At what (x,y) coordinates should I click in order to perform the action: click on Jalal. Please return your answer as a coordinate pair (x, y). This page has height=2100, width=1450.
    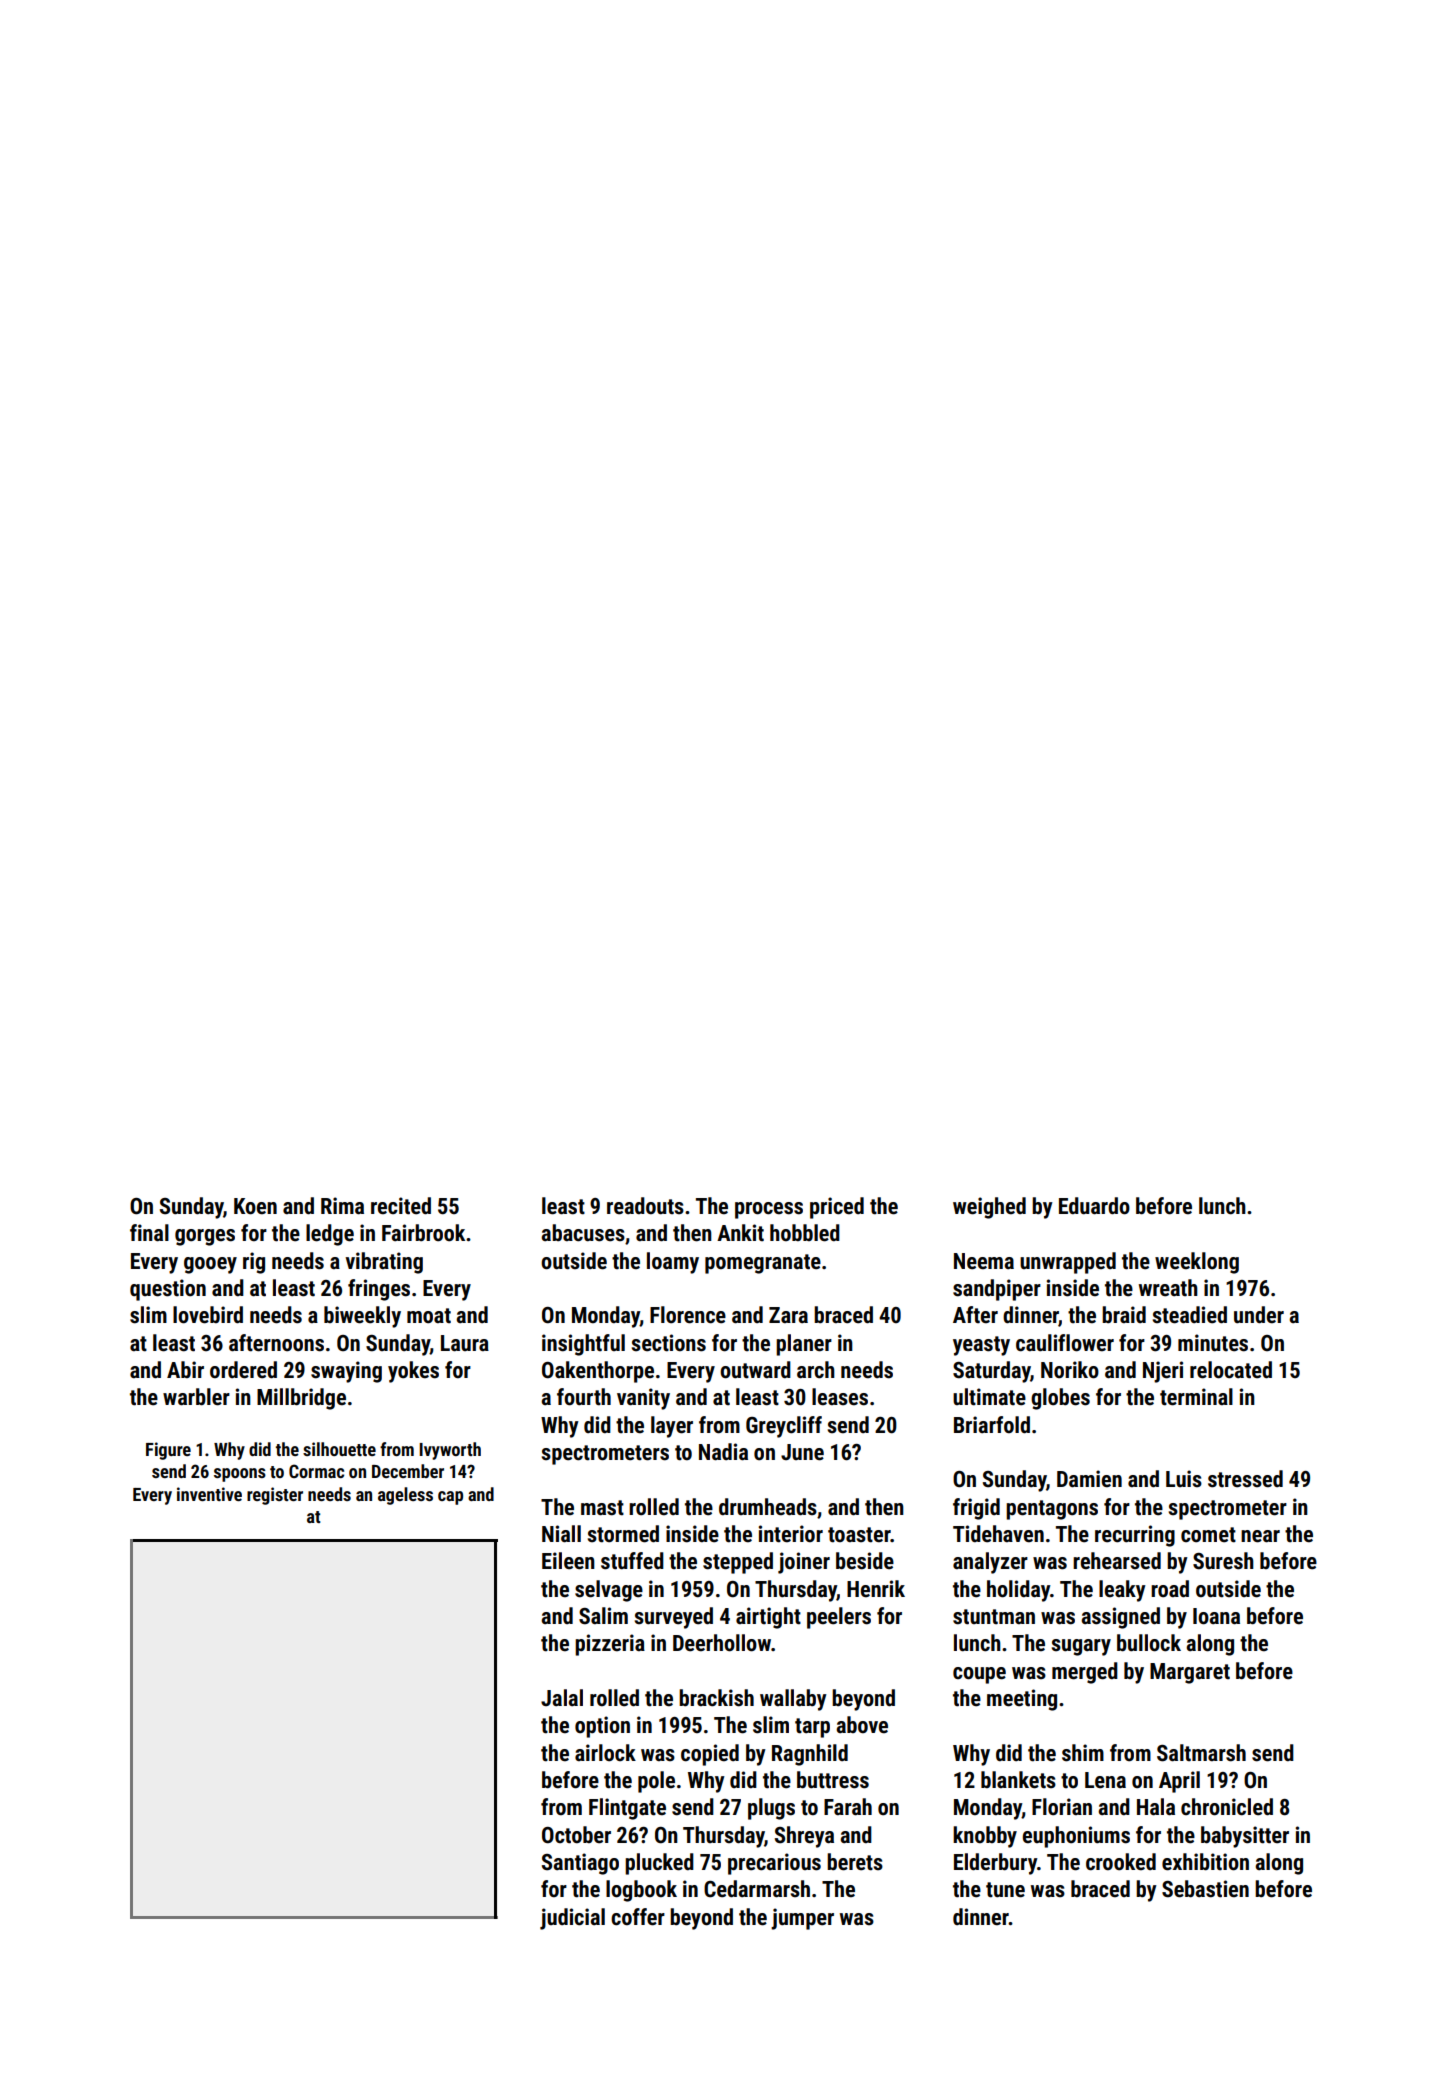
    Looking at the image, I should click on (562, 1697).
